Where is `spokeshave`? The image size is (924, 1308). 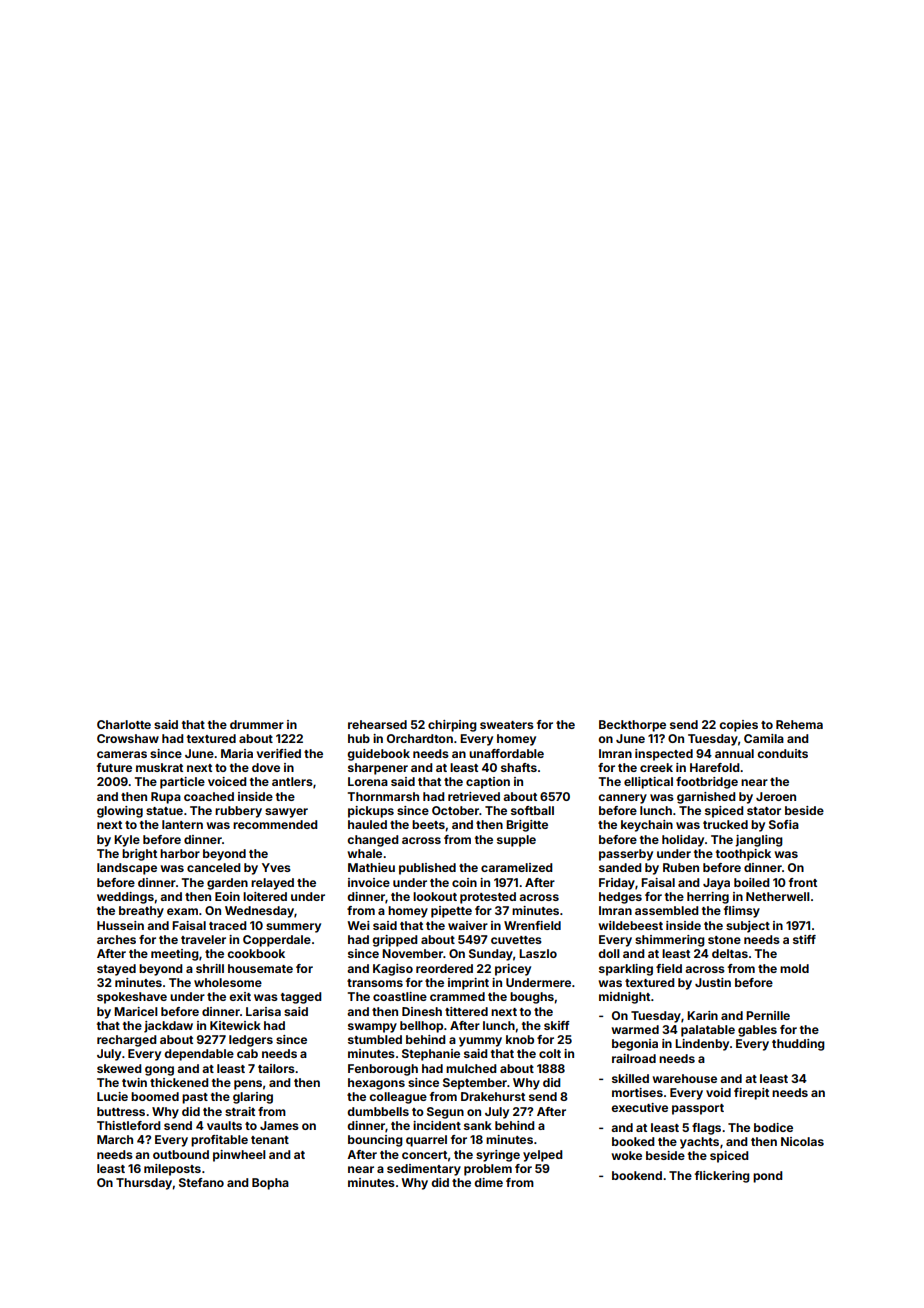
spokeshave is located at coordinates (132, 998).
